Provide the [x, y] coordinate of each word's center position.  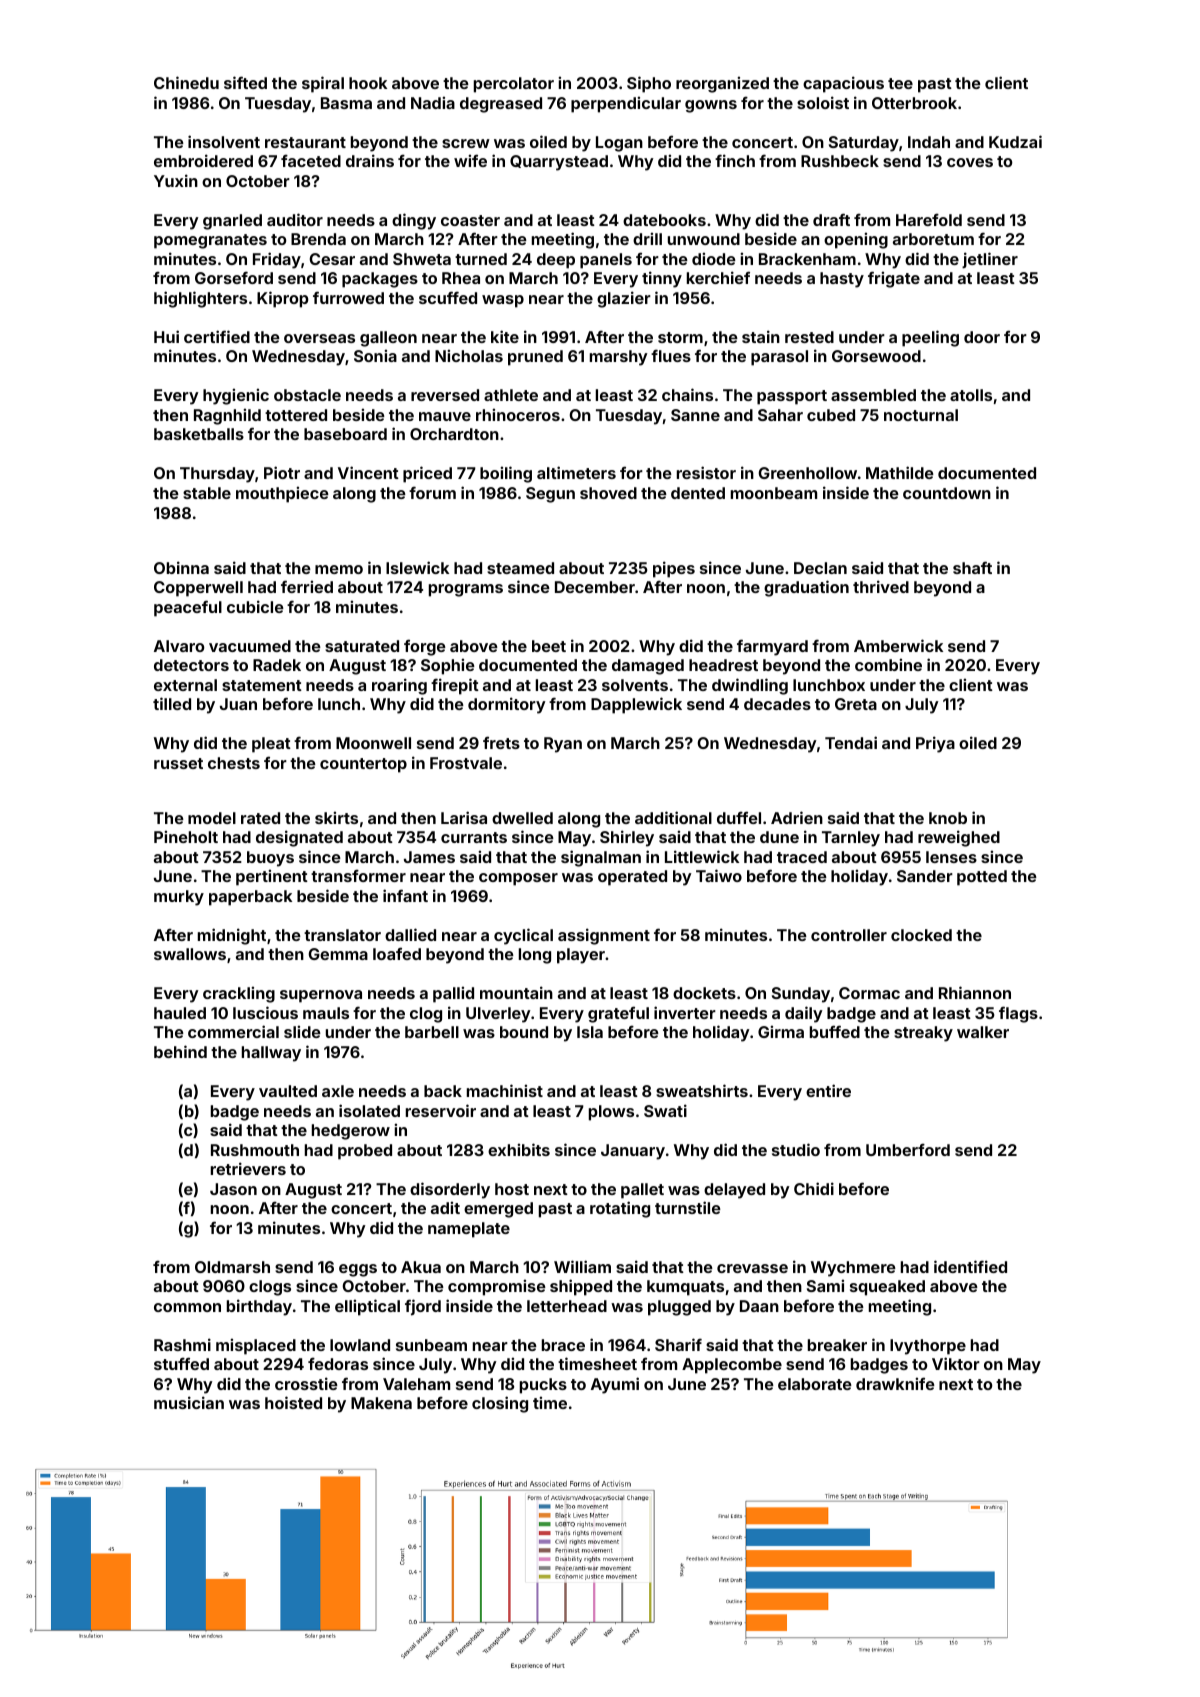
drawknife [895, 1383]
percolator [514, 85]
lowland [360, 1345]
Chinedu [186, 82]
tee [900, 83]
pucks [543, 1386]
